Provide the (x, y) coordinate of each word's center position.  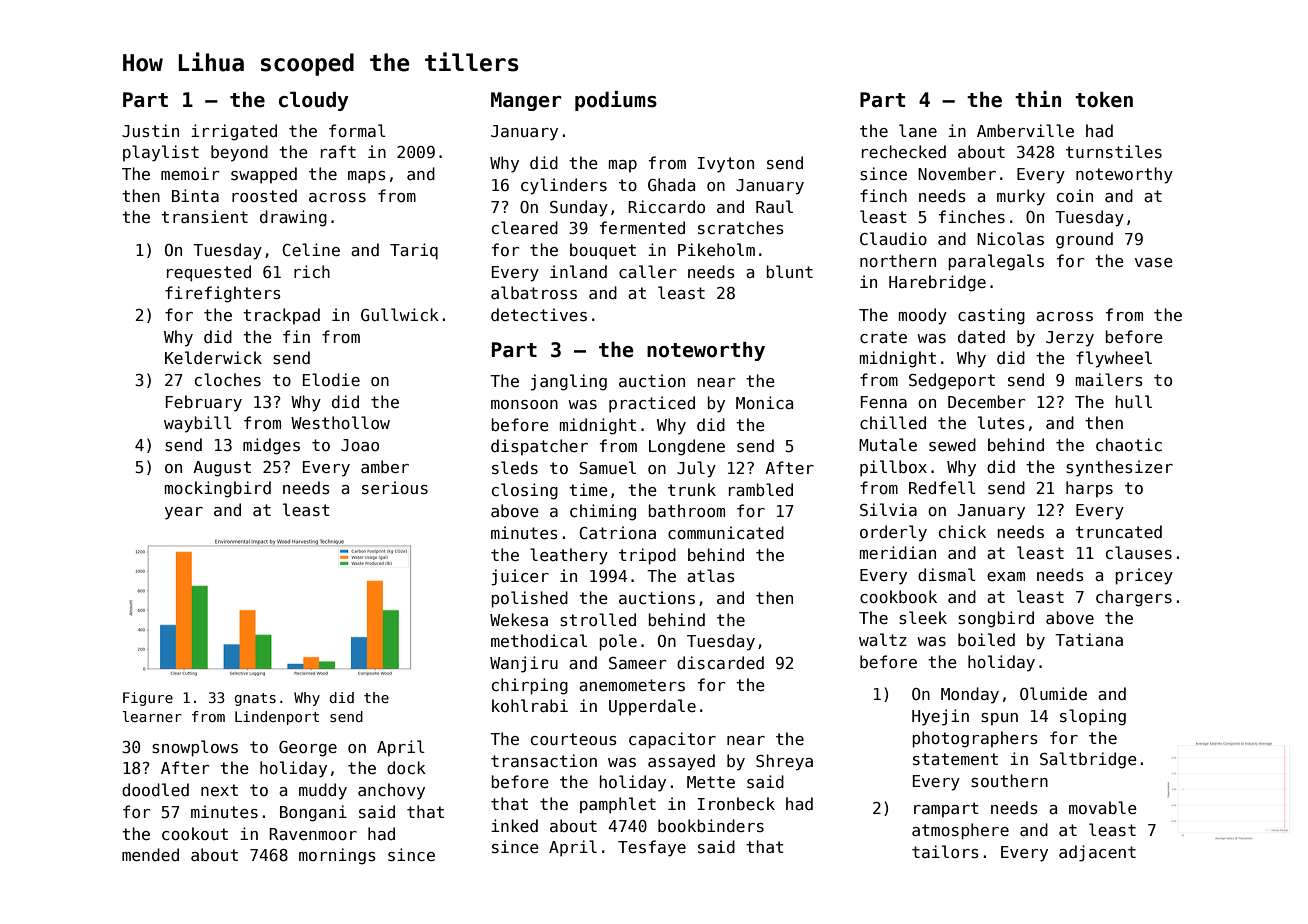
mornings (337, 856)
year (184, 513)
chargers (1134, 598)
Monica (764, 402)
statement (955, 759)
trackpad (281, 316)
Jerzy (1070, 339)
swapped (264, 175)
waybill (198, 424)
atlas (711, 576)
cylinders (564, 186)
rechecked (904, 151)
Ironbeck (736, 803)
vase (1154, 262)
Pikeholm (716, 249)
